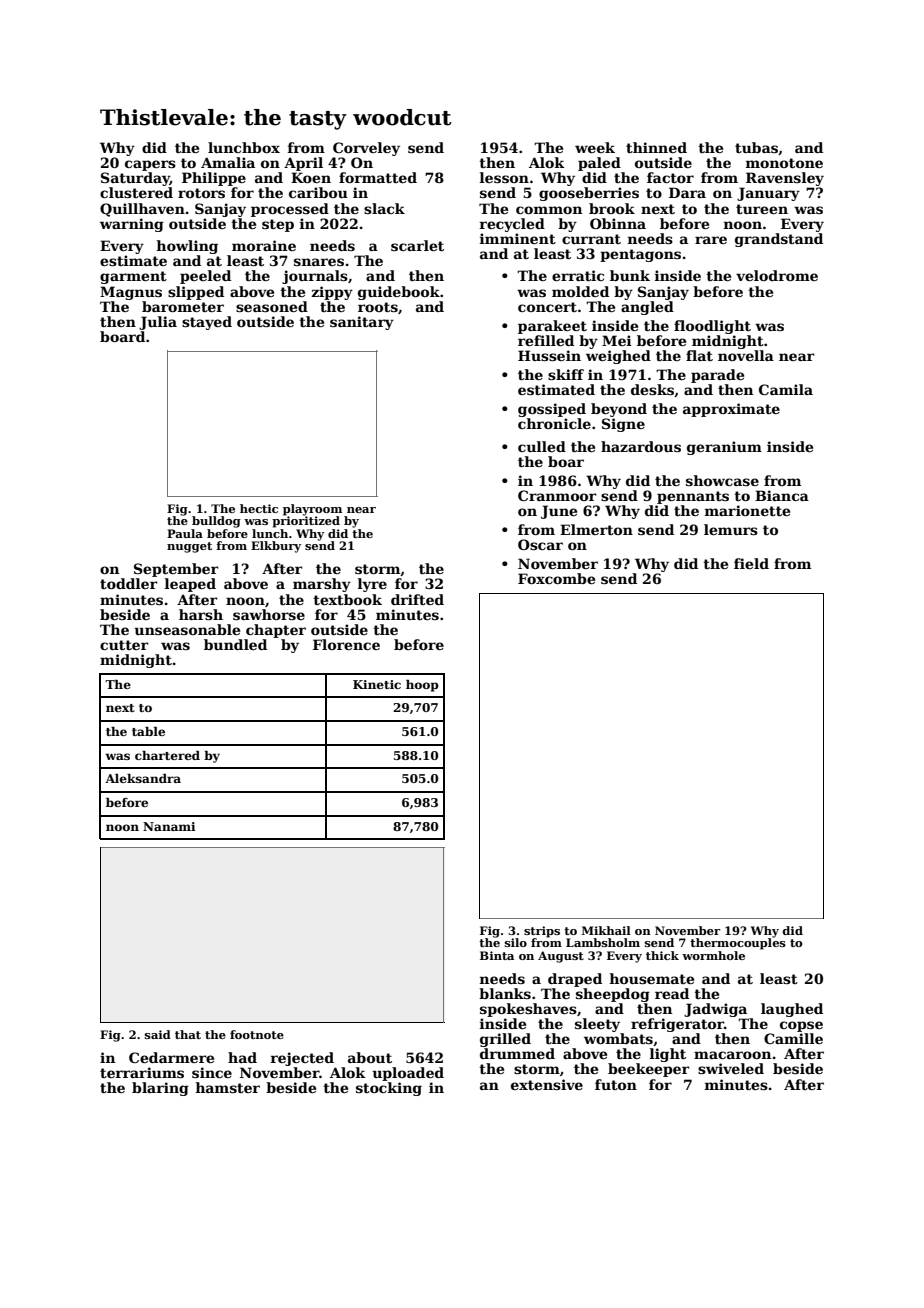 This page has width=924, height=1308. What do you see at coordinates (517, 1053) in the page?
I see `drummed` at bounding box center [517, 1053].
